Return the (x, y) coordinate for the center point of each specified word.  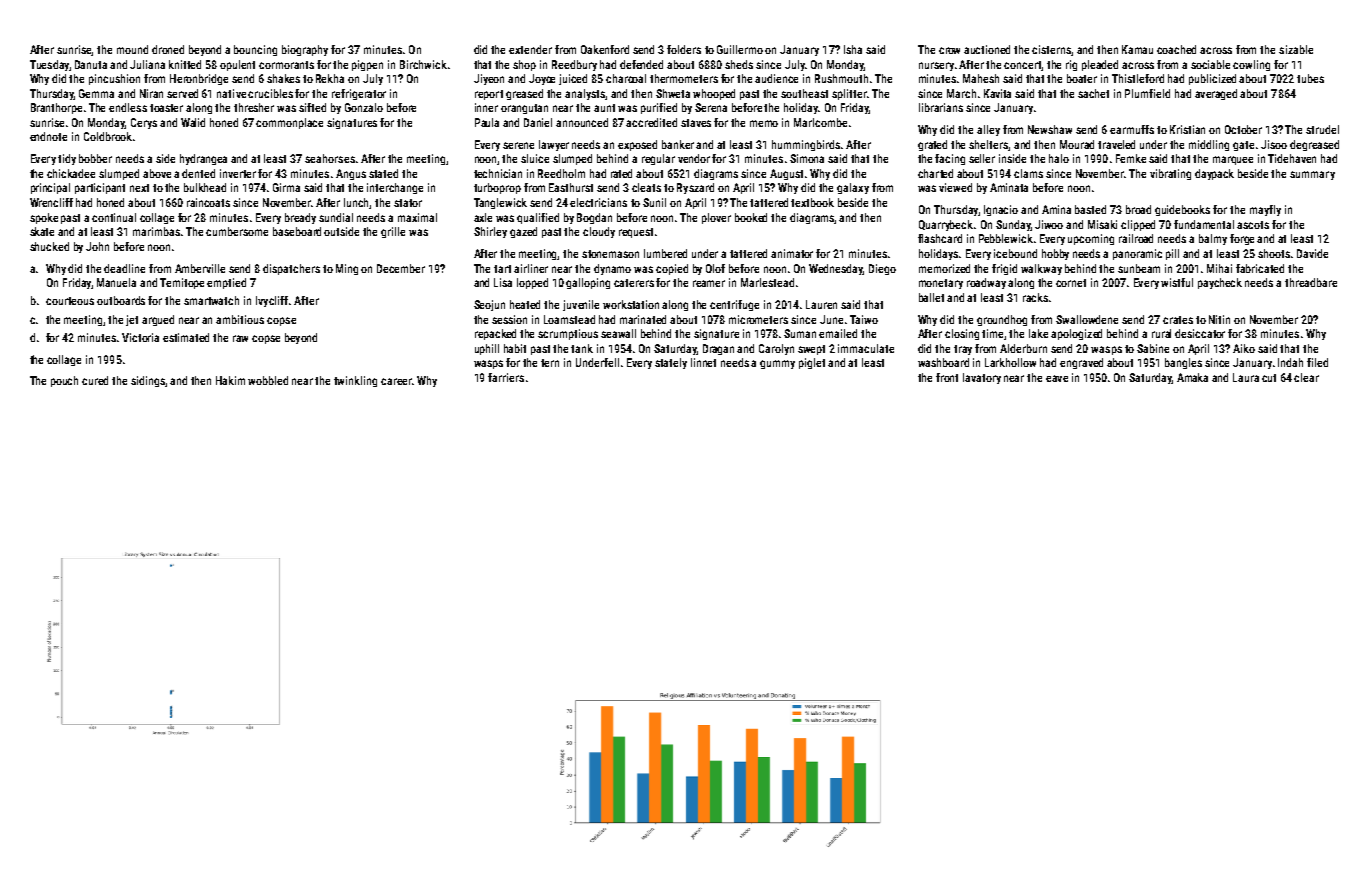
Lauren (821, 304)
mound (132, 49)
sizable (1296, 49)
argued (158, 320)
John (97, 246)
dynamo (612, 269)
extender (530, 49)
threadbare (1311, 282)
